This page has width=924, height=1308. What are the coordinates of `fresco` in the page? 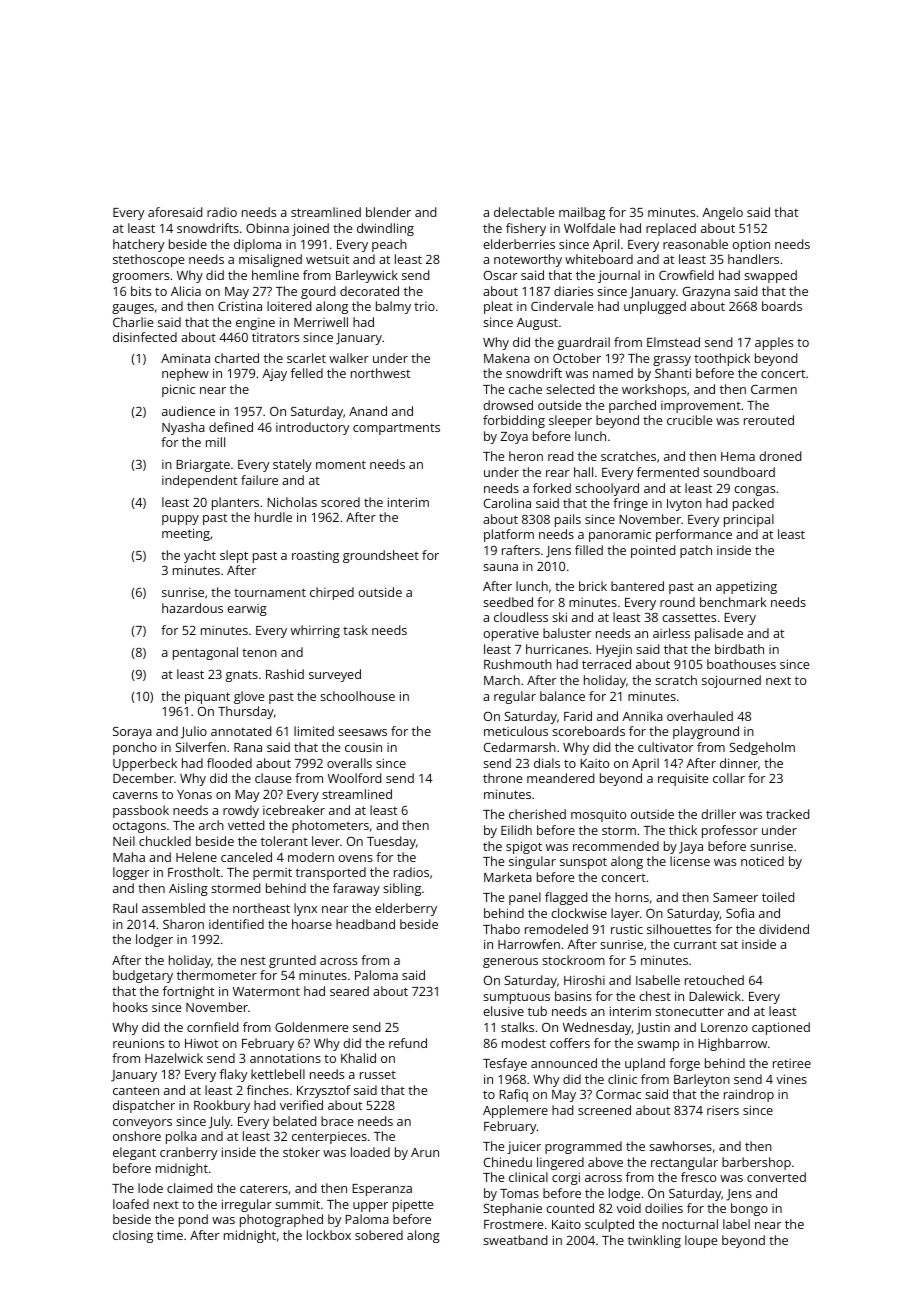 It's located at (698, 1177).
